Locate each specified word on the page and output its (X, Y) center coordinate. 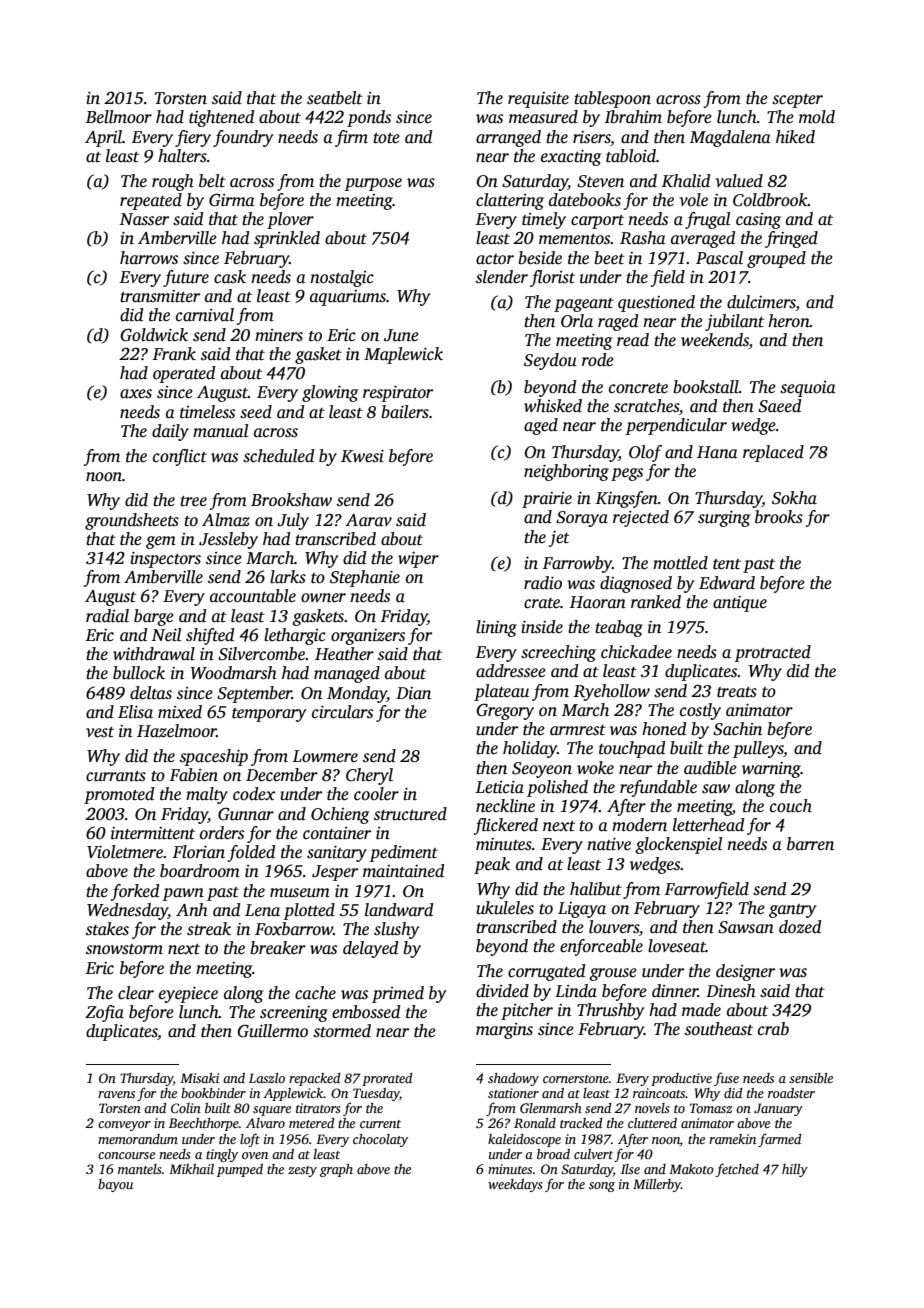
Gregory (505, 711)
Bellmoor (119, 117)
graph (336, 1170)
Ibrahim (633, 117)
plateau (501, 692)
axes (136, 394)
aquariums (348, 298)
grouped (776, 259)
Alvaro (265, 1123)
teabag (619, 628)
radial (107, 616)
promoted (119, 795)
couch (791, 806)
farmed (780, 1140)
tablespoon (612, 99)
